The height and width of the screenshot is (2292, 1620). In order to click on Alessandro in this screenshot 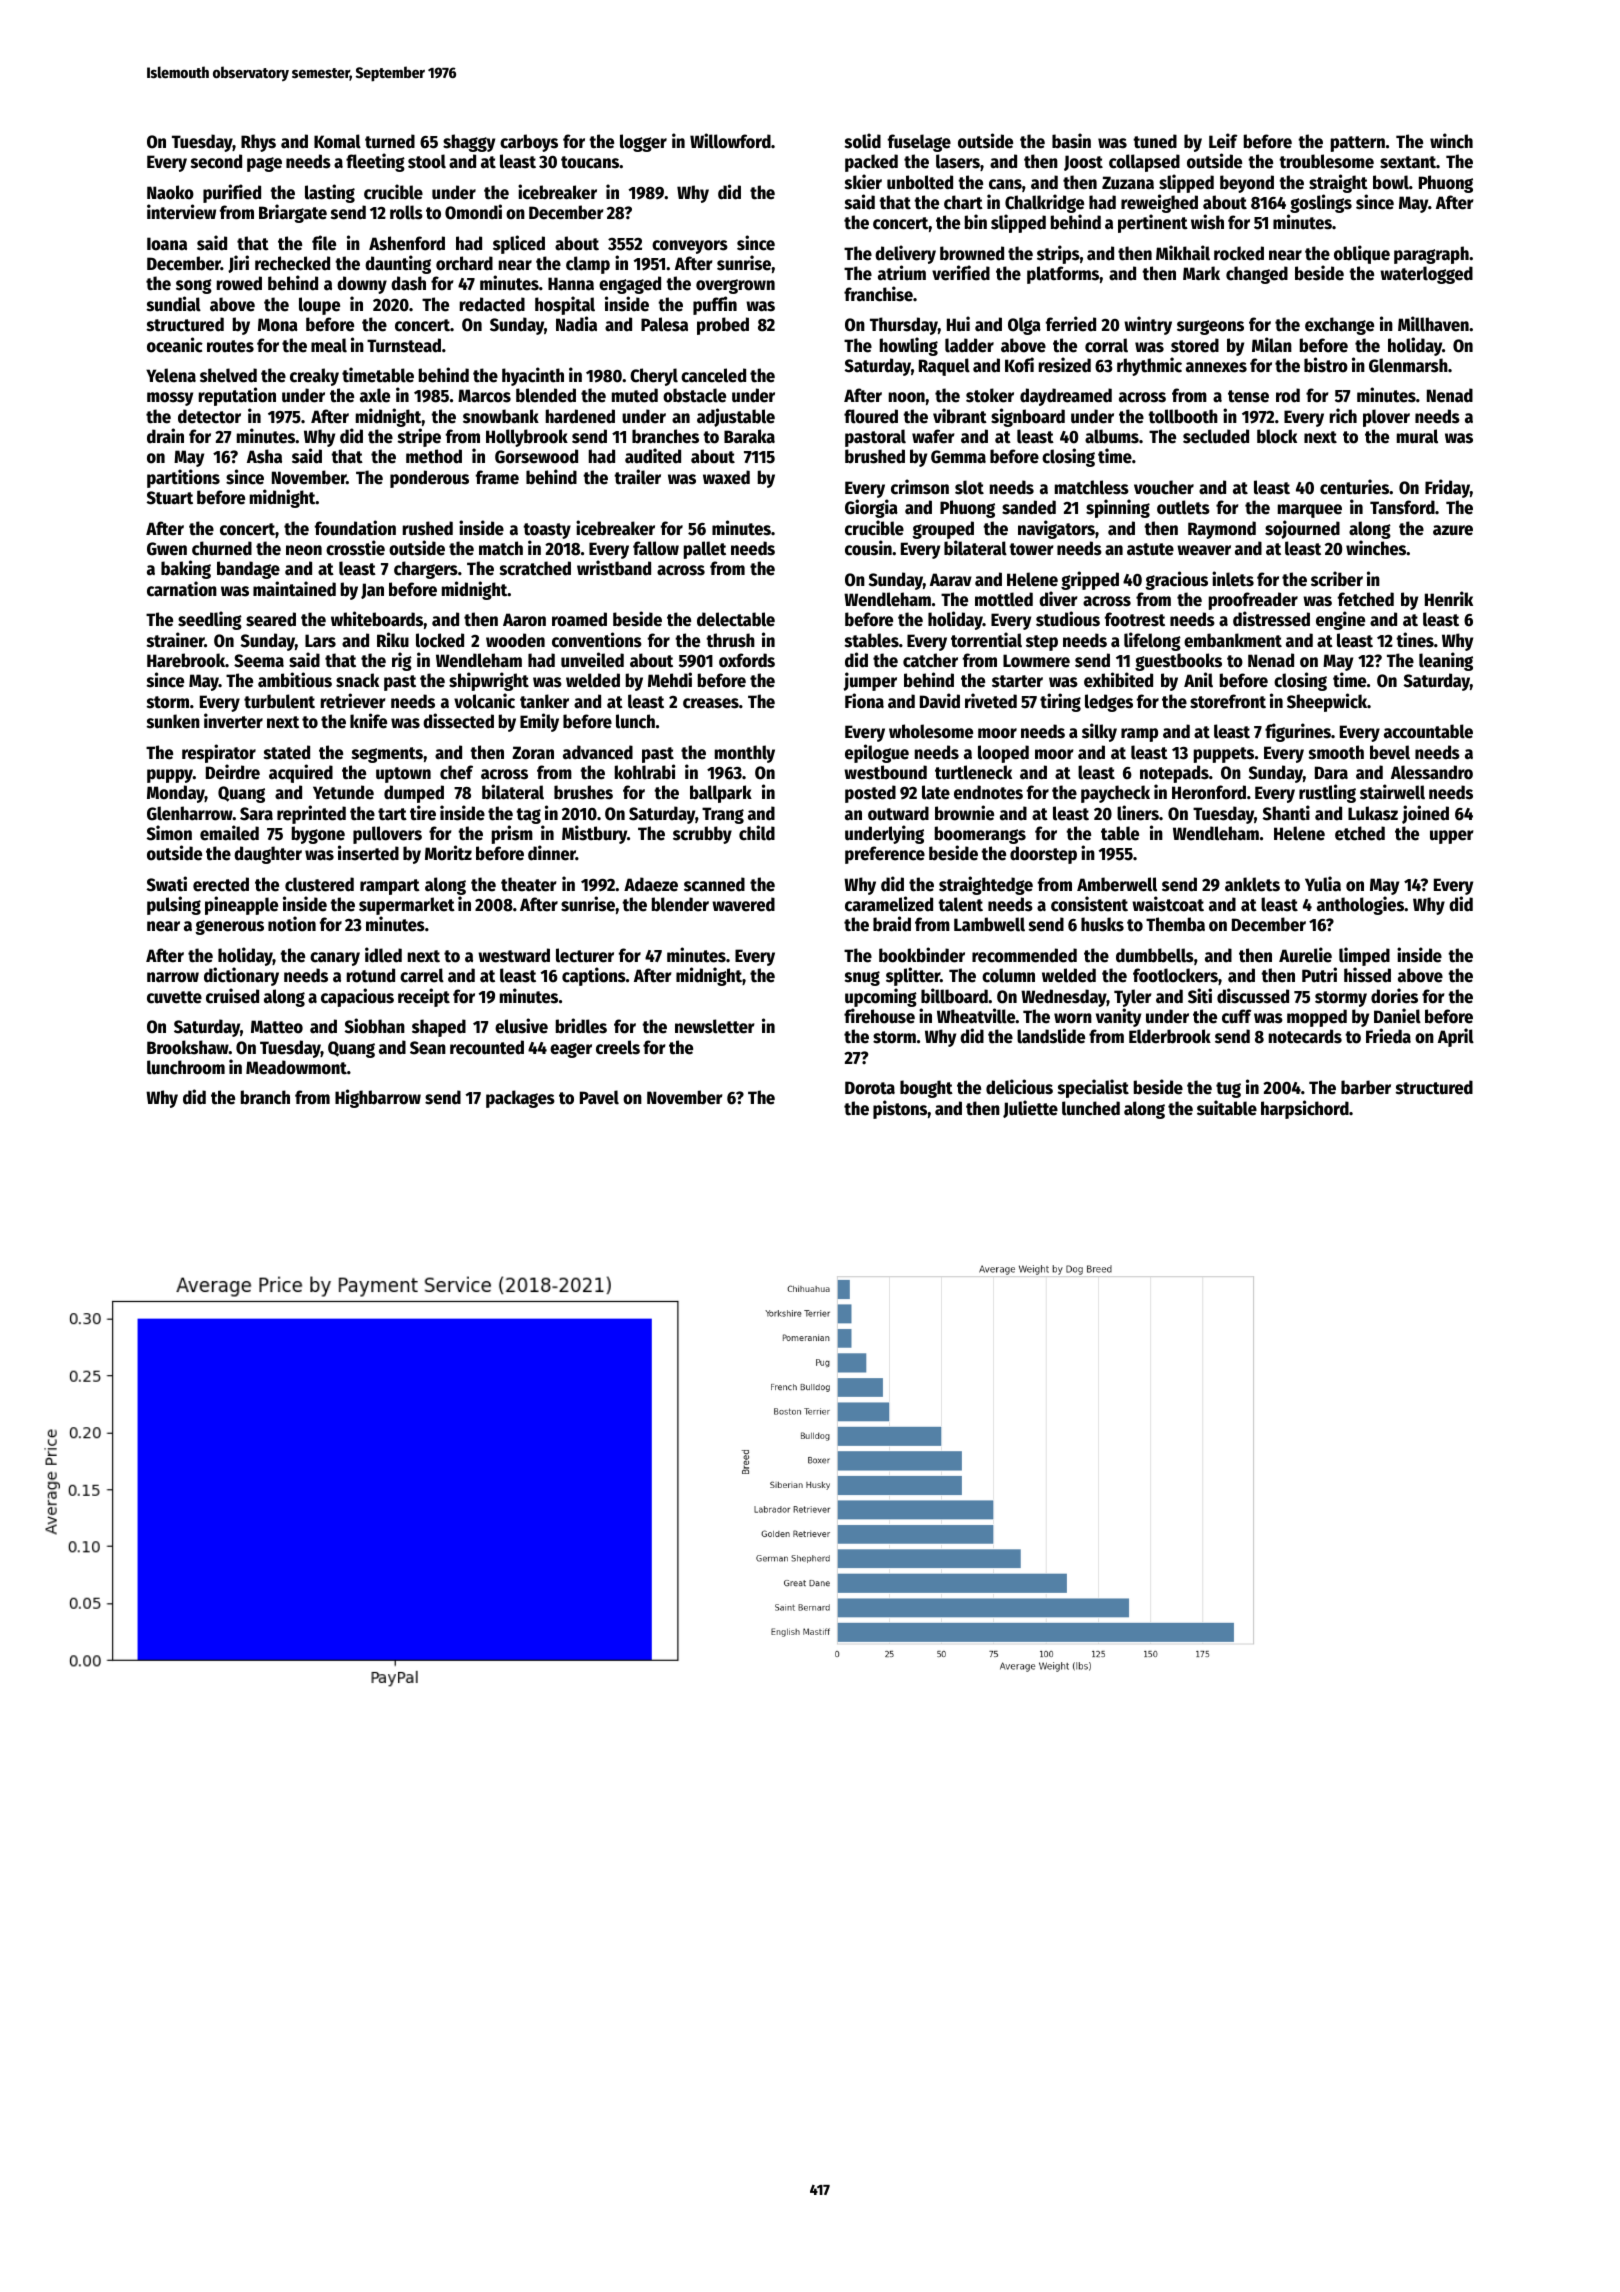, I will do `click(1432, 772)`.
